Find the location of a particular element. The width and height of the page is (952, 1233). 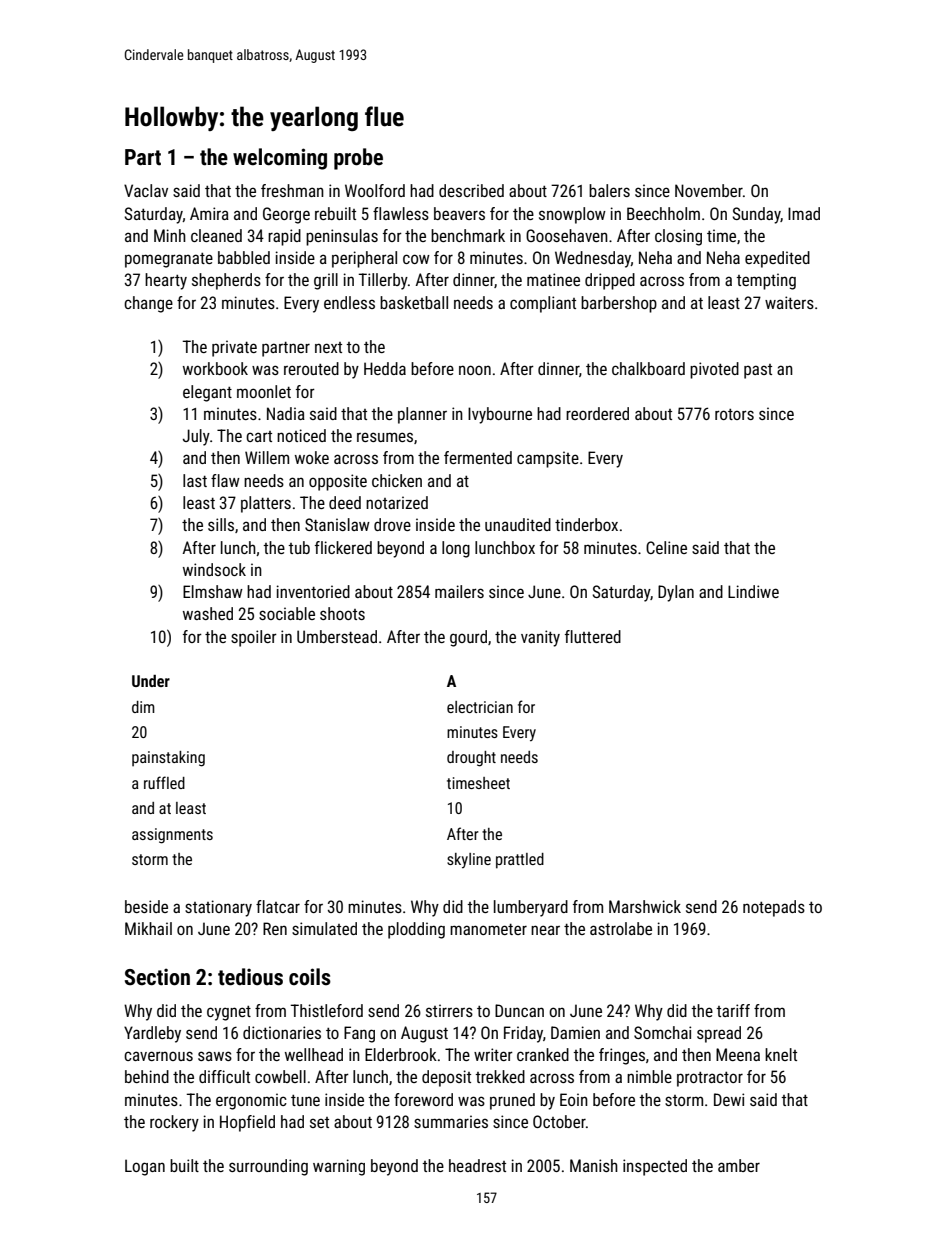

balers is located at coordinates (609, 190).
